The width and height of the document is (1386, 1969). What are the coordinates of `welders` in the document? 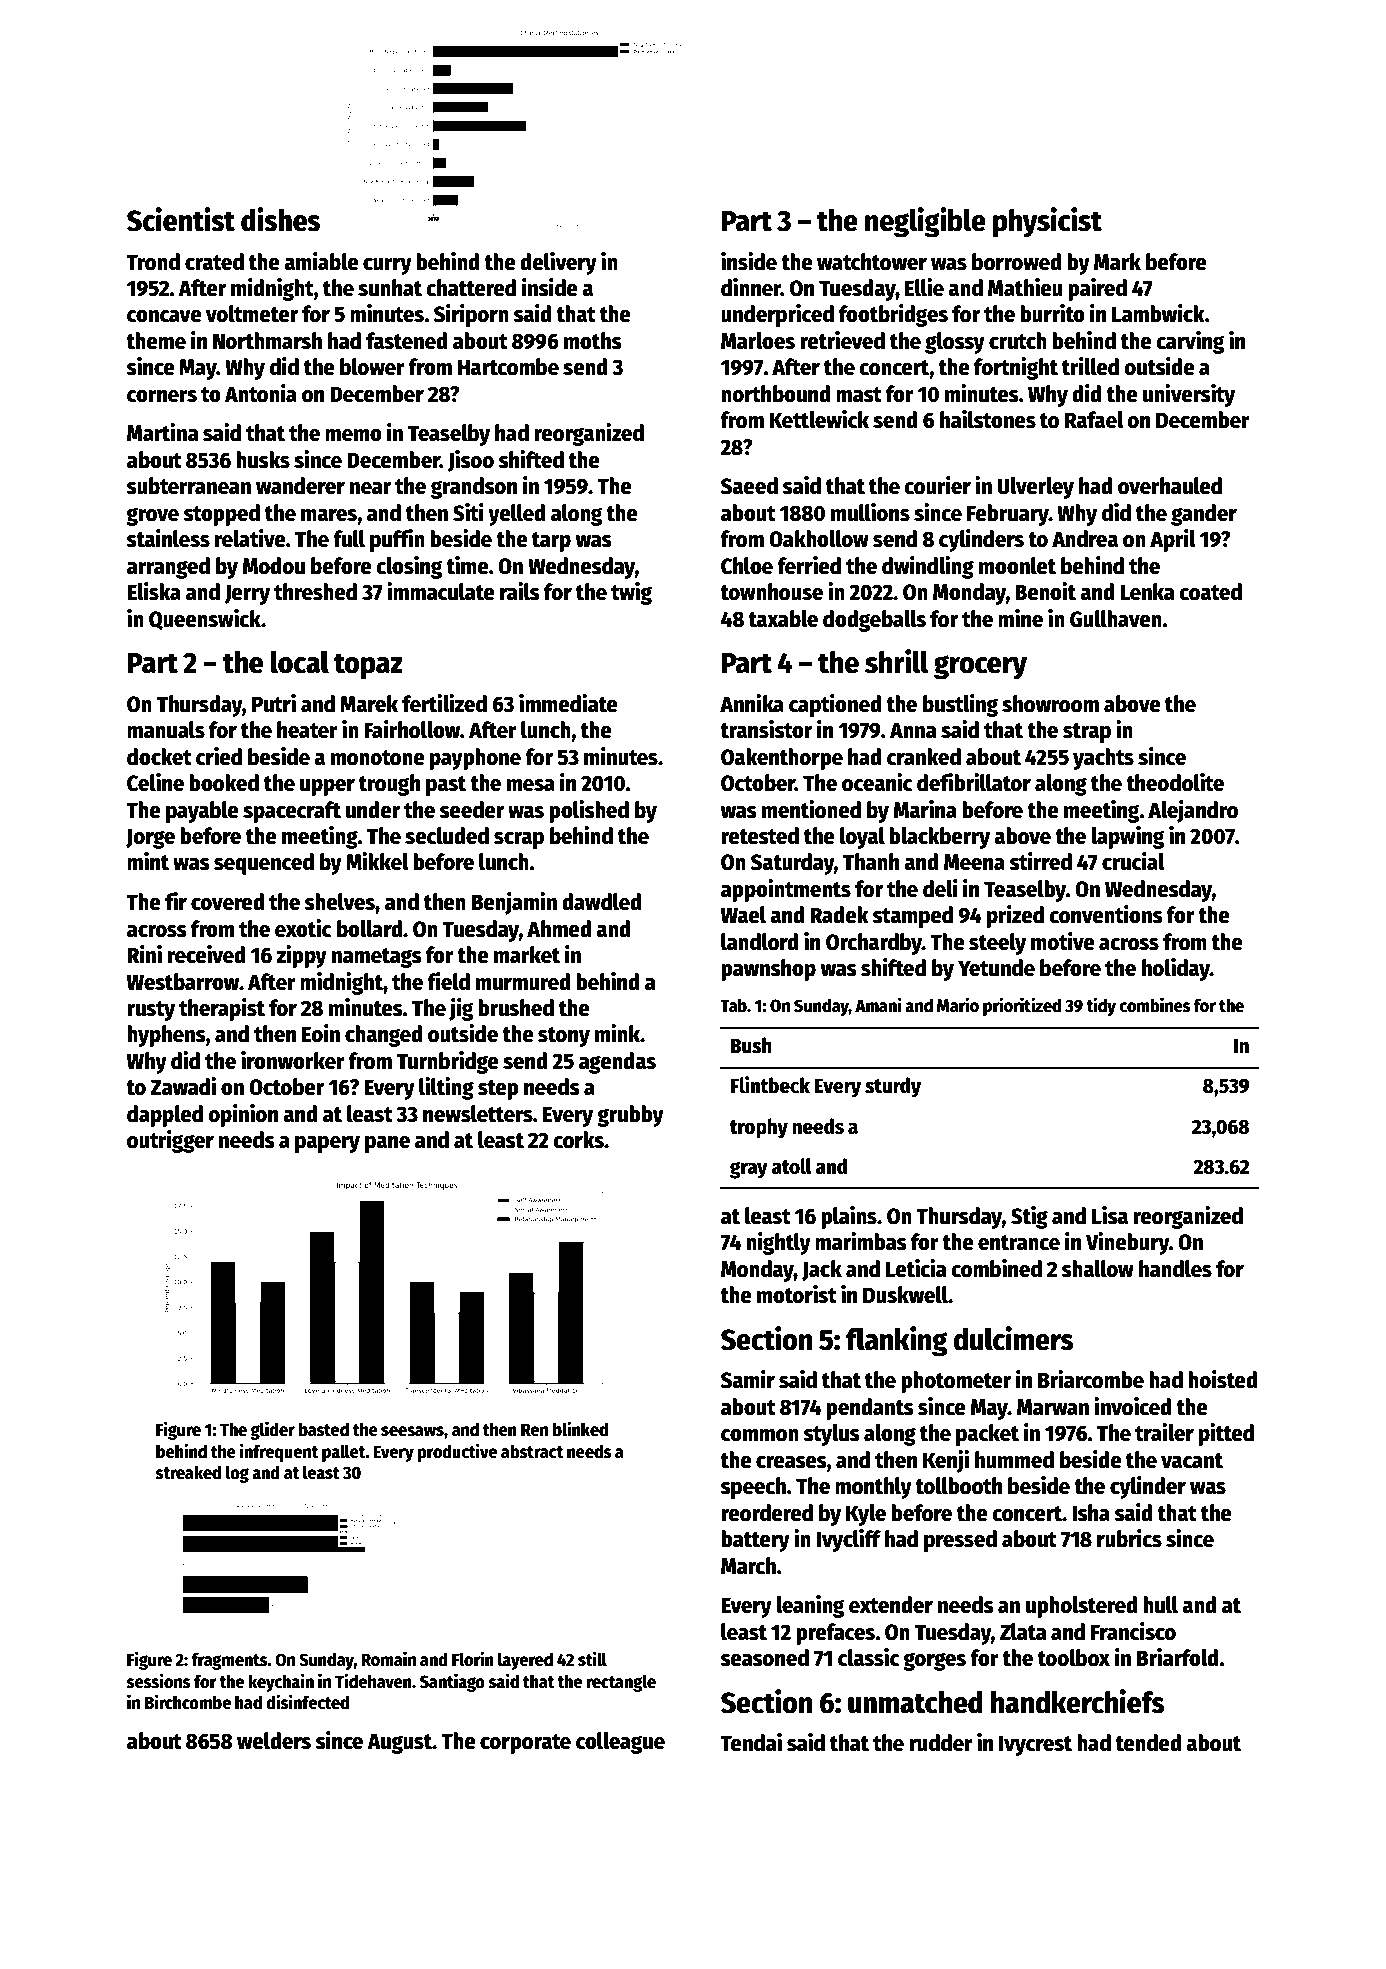 It's located at (274, 1741).
